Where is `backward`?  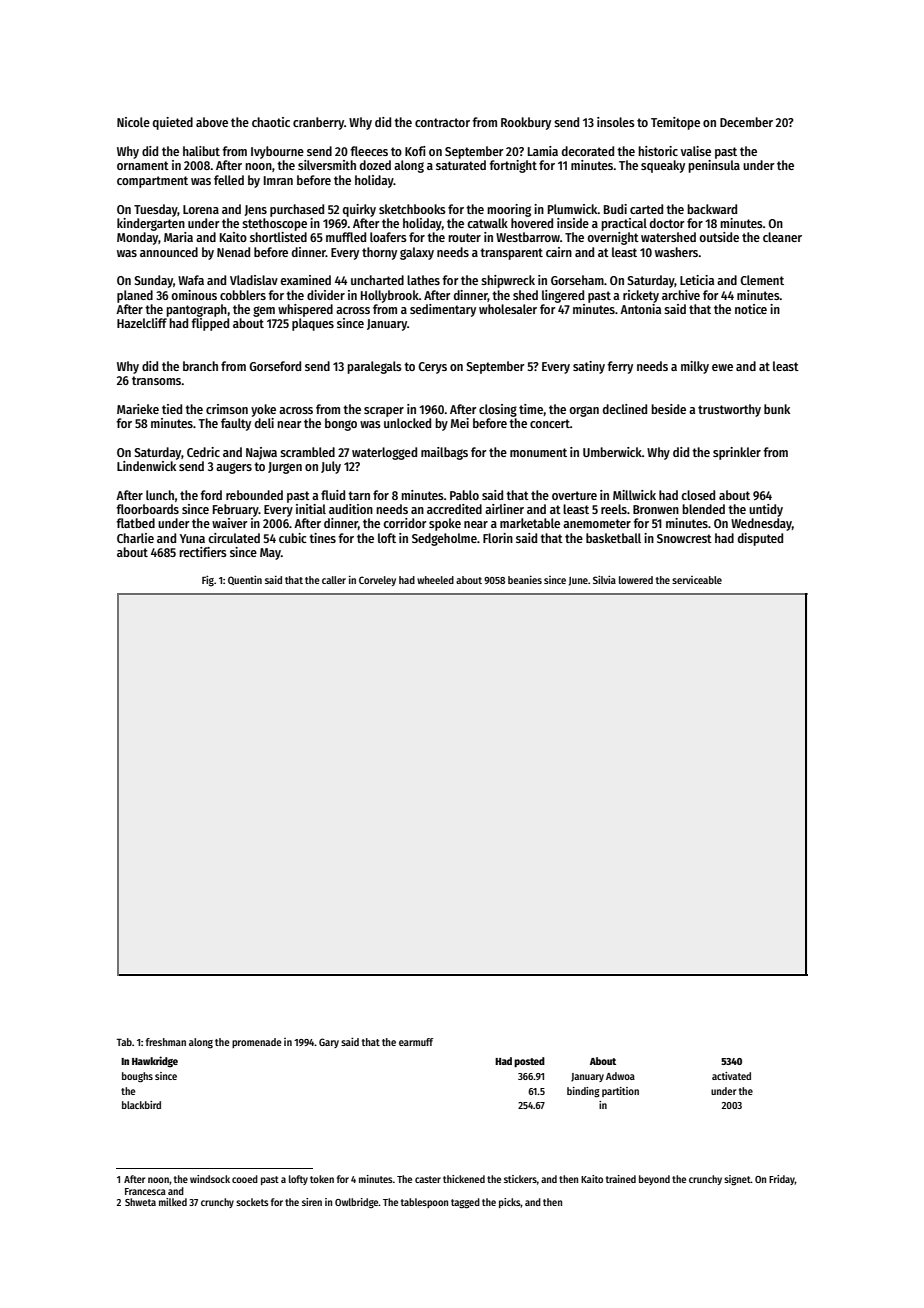
backward is located at coordinates (712, 209).
